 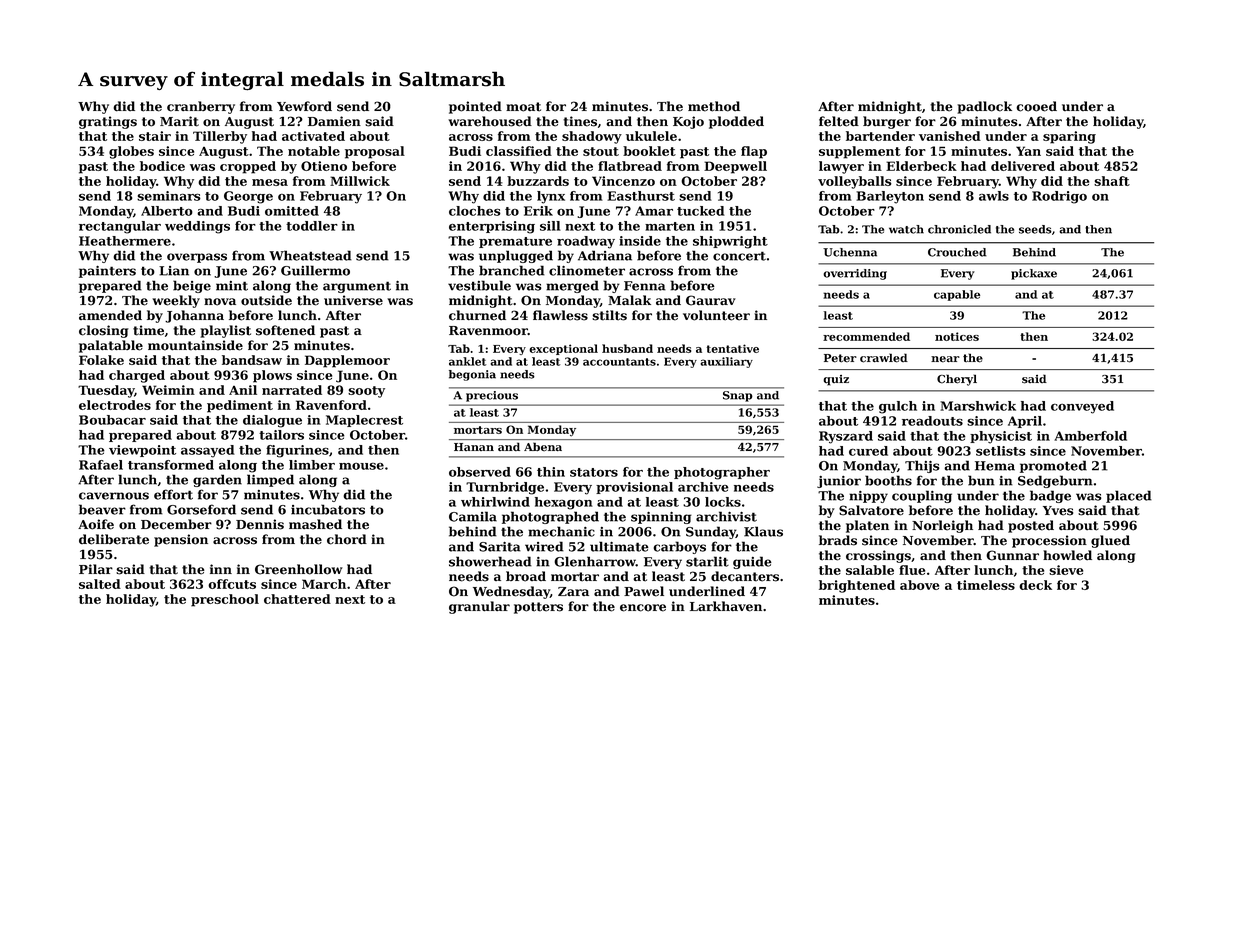 I want to click on Otieno, so click(x=324, y=166).
